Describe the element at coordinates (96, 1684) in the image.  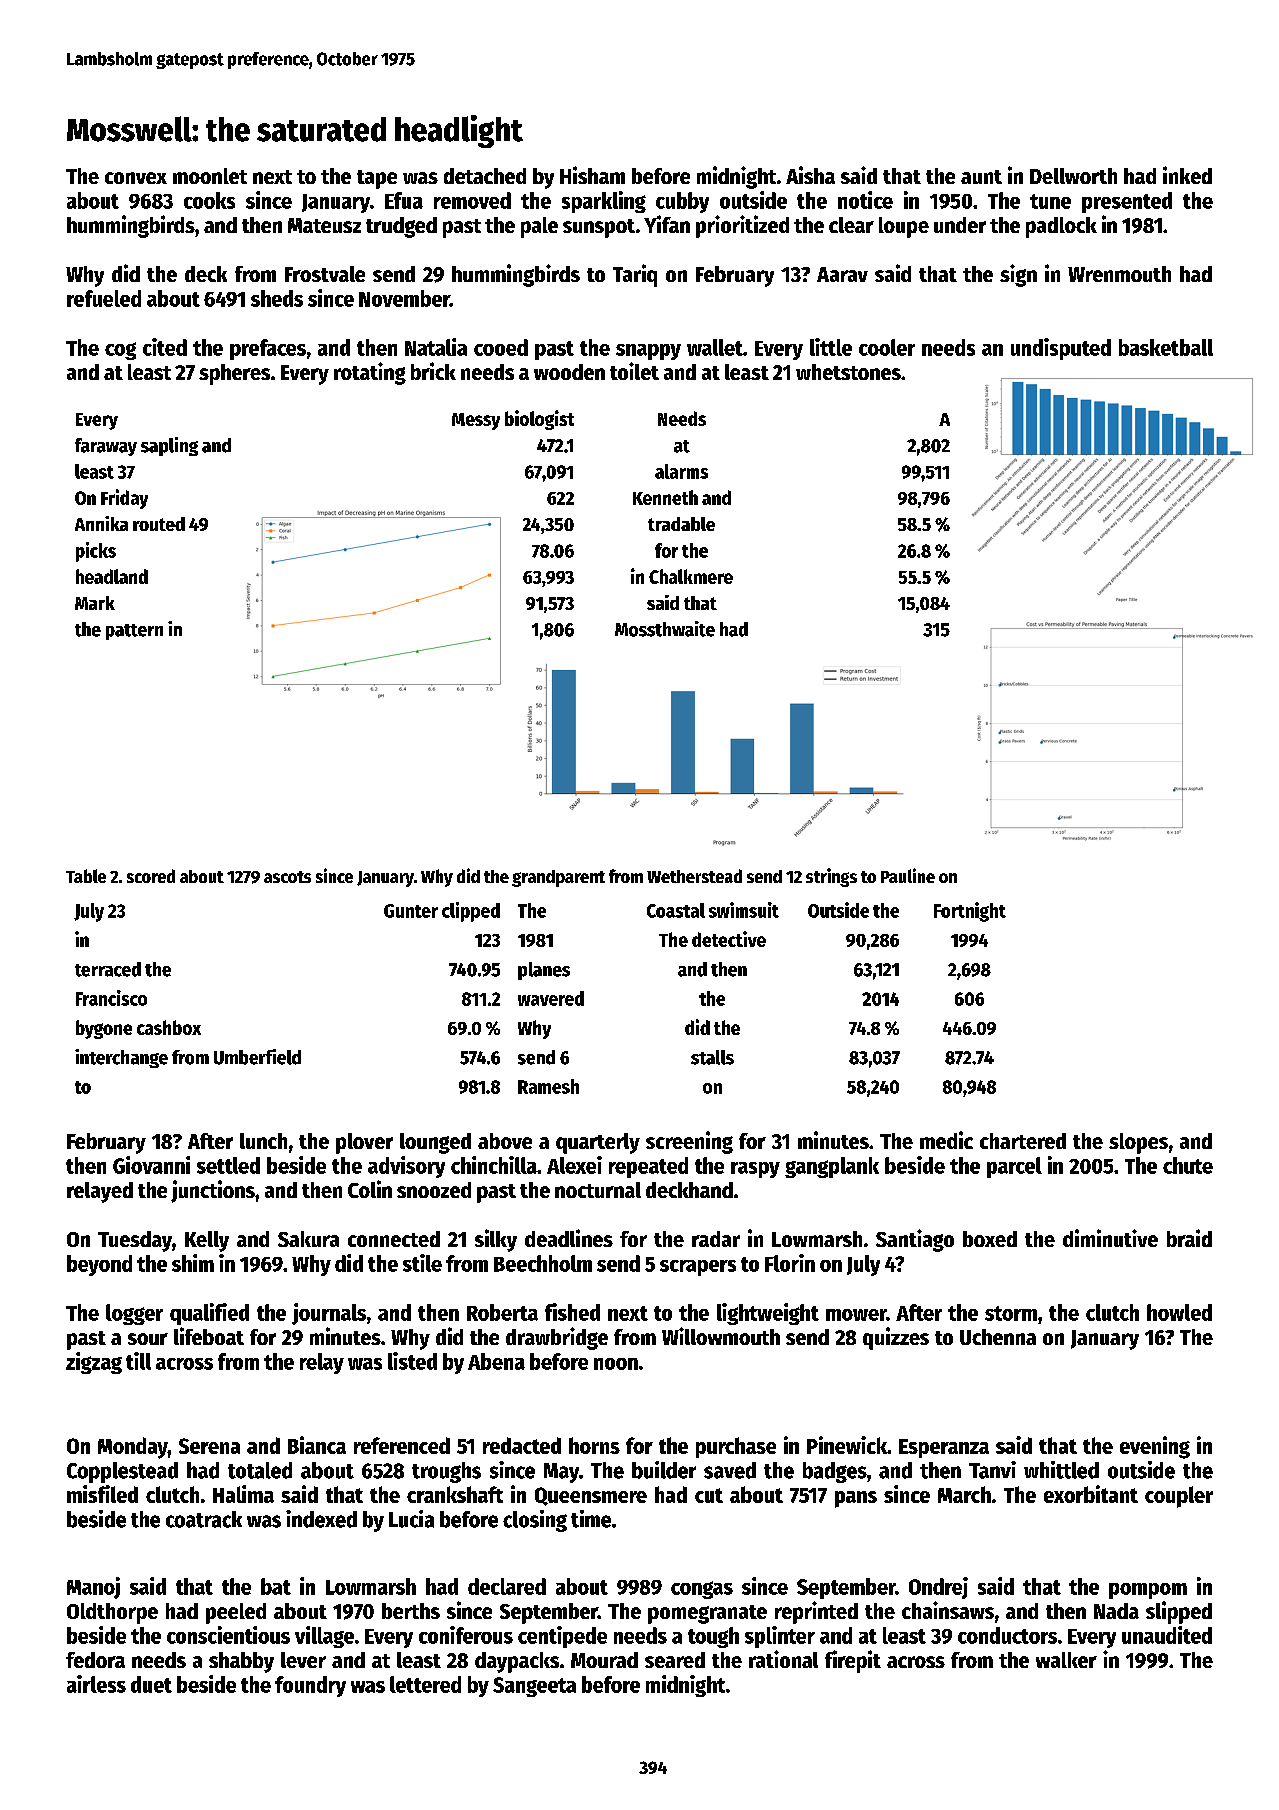
I see `airless` at that location.
